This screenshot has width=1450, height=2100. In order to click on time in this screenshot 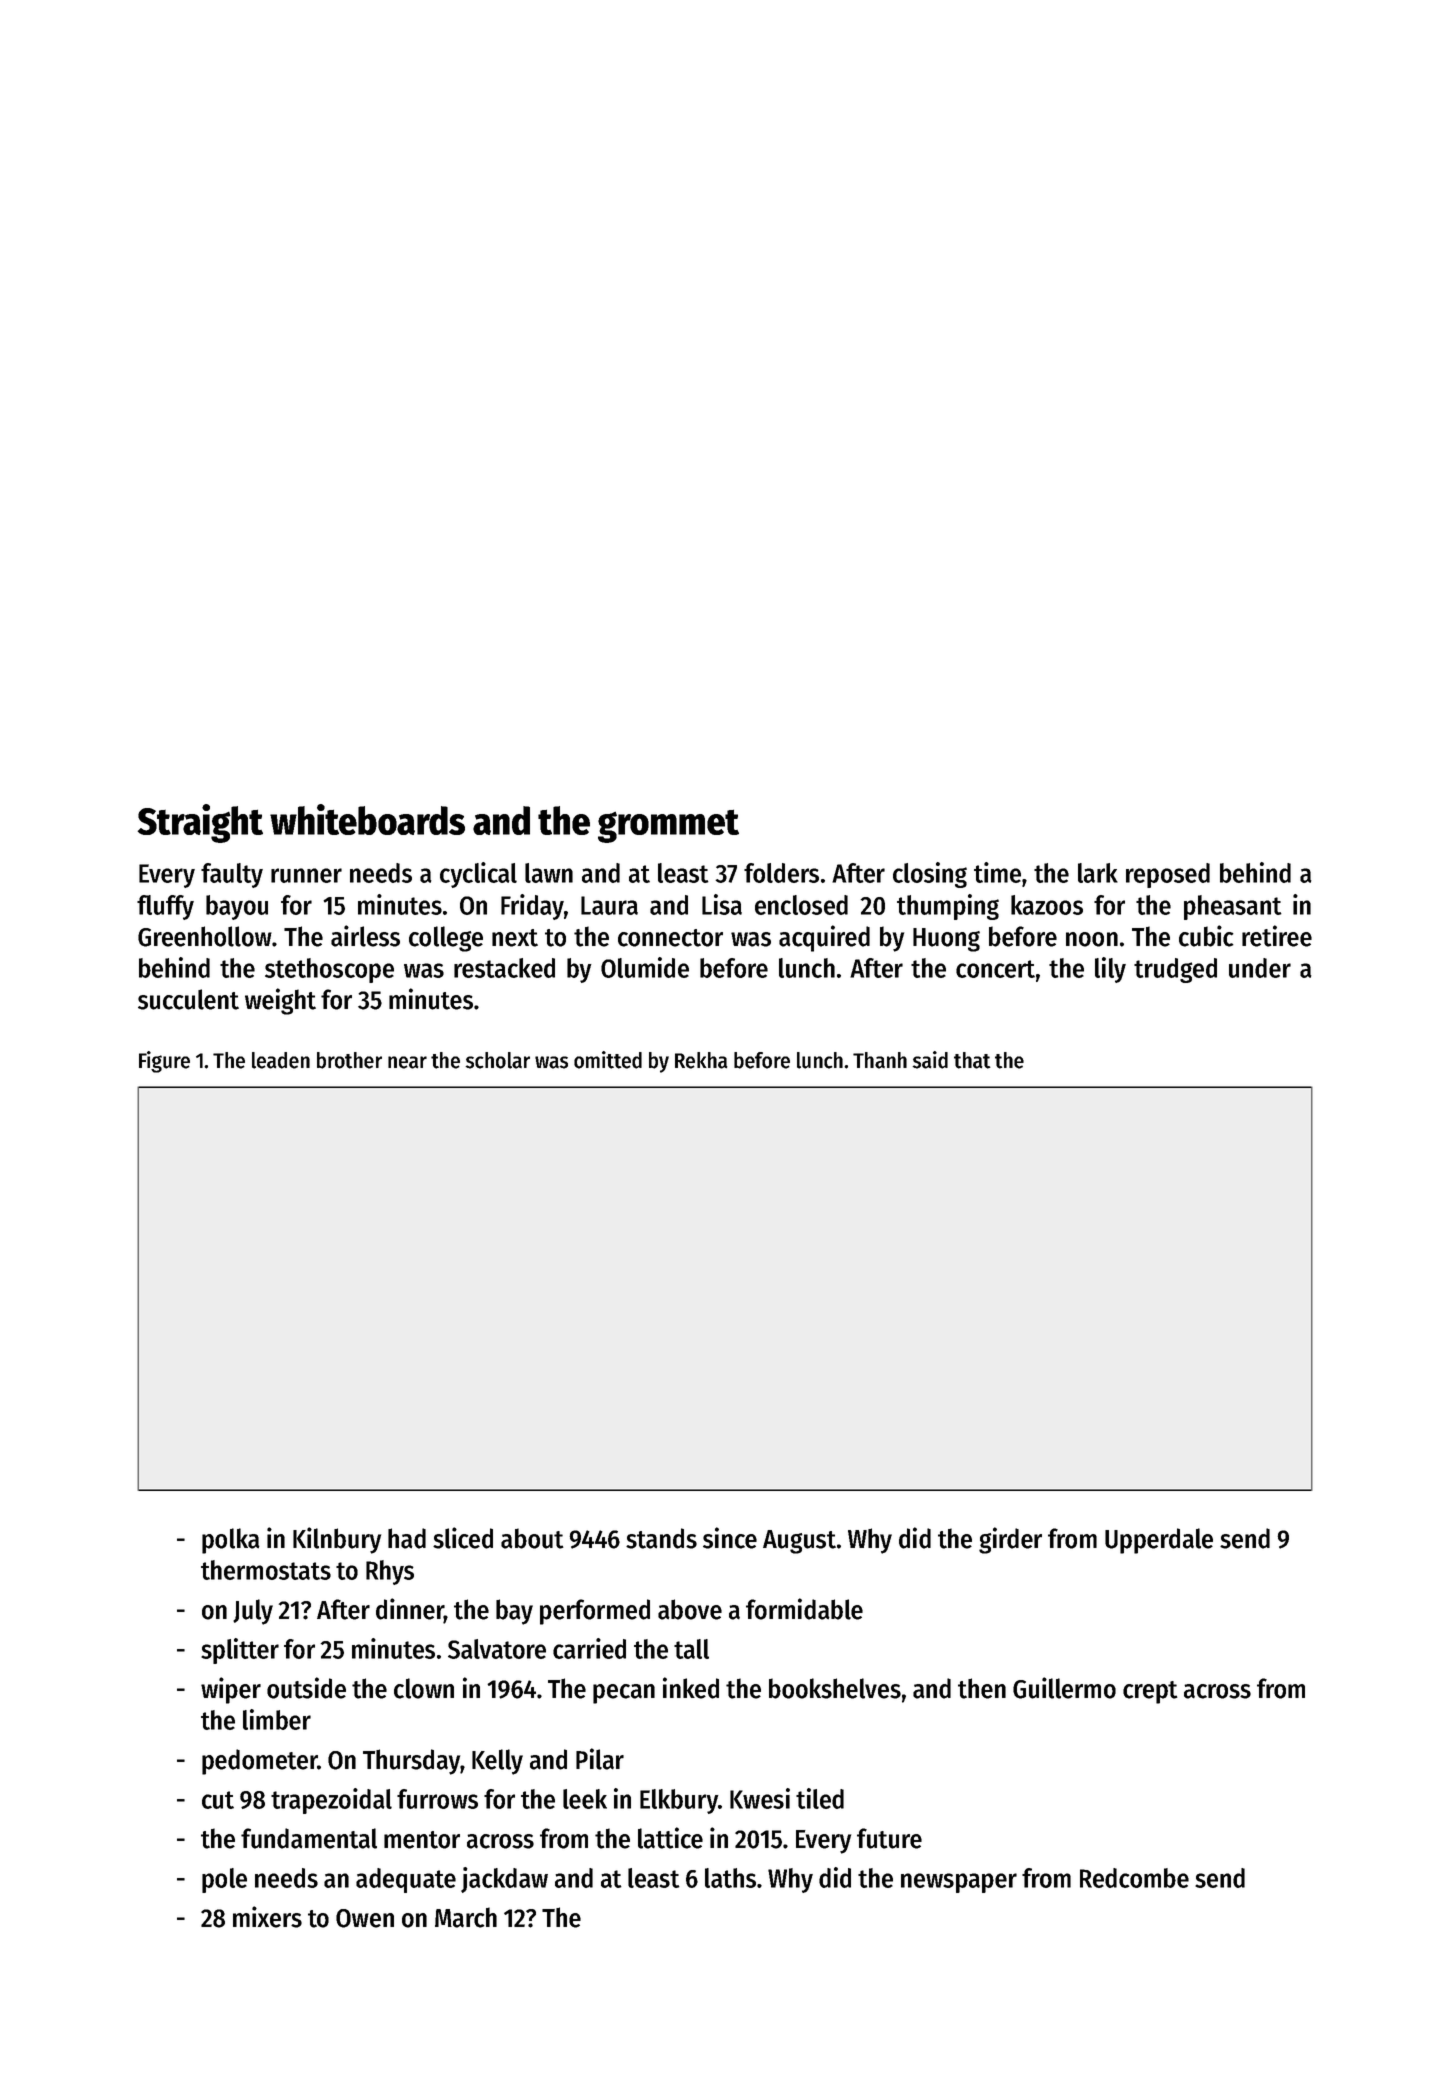, I will do `click(997, 872)`.
